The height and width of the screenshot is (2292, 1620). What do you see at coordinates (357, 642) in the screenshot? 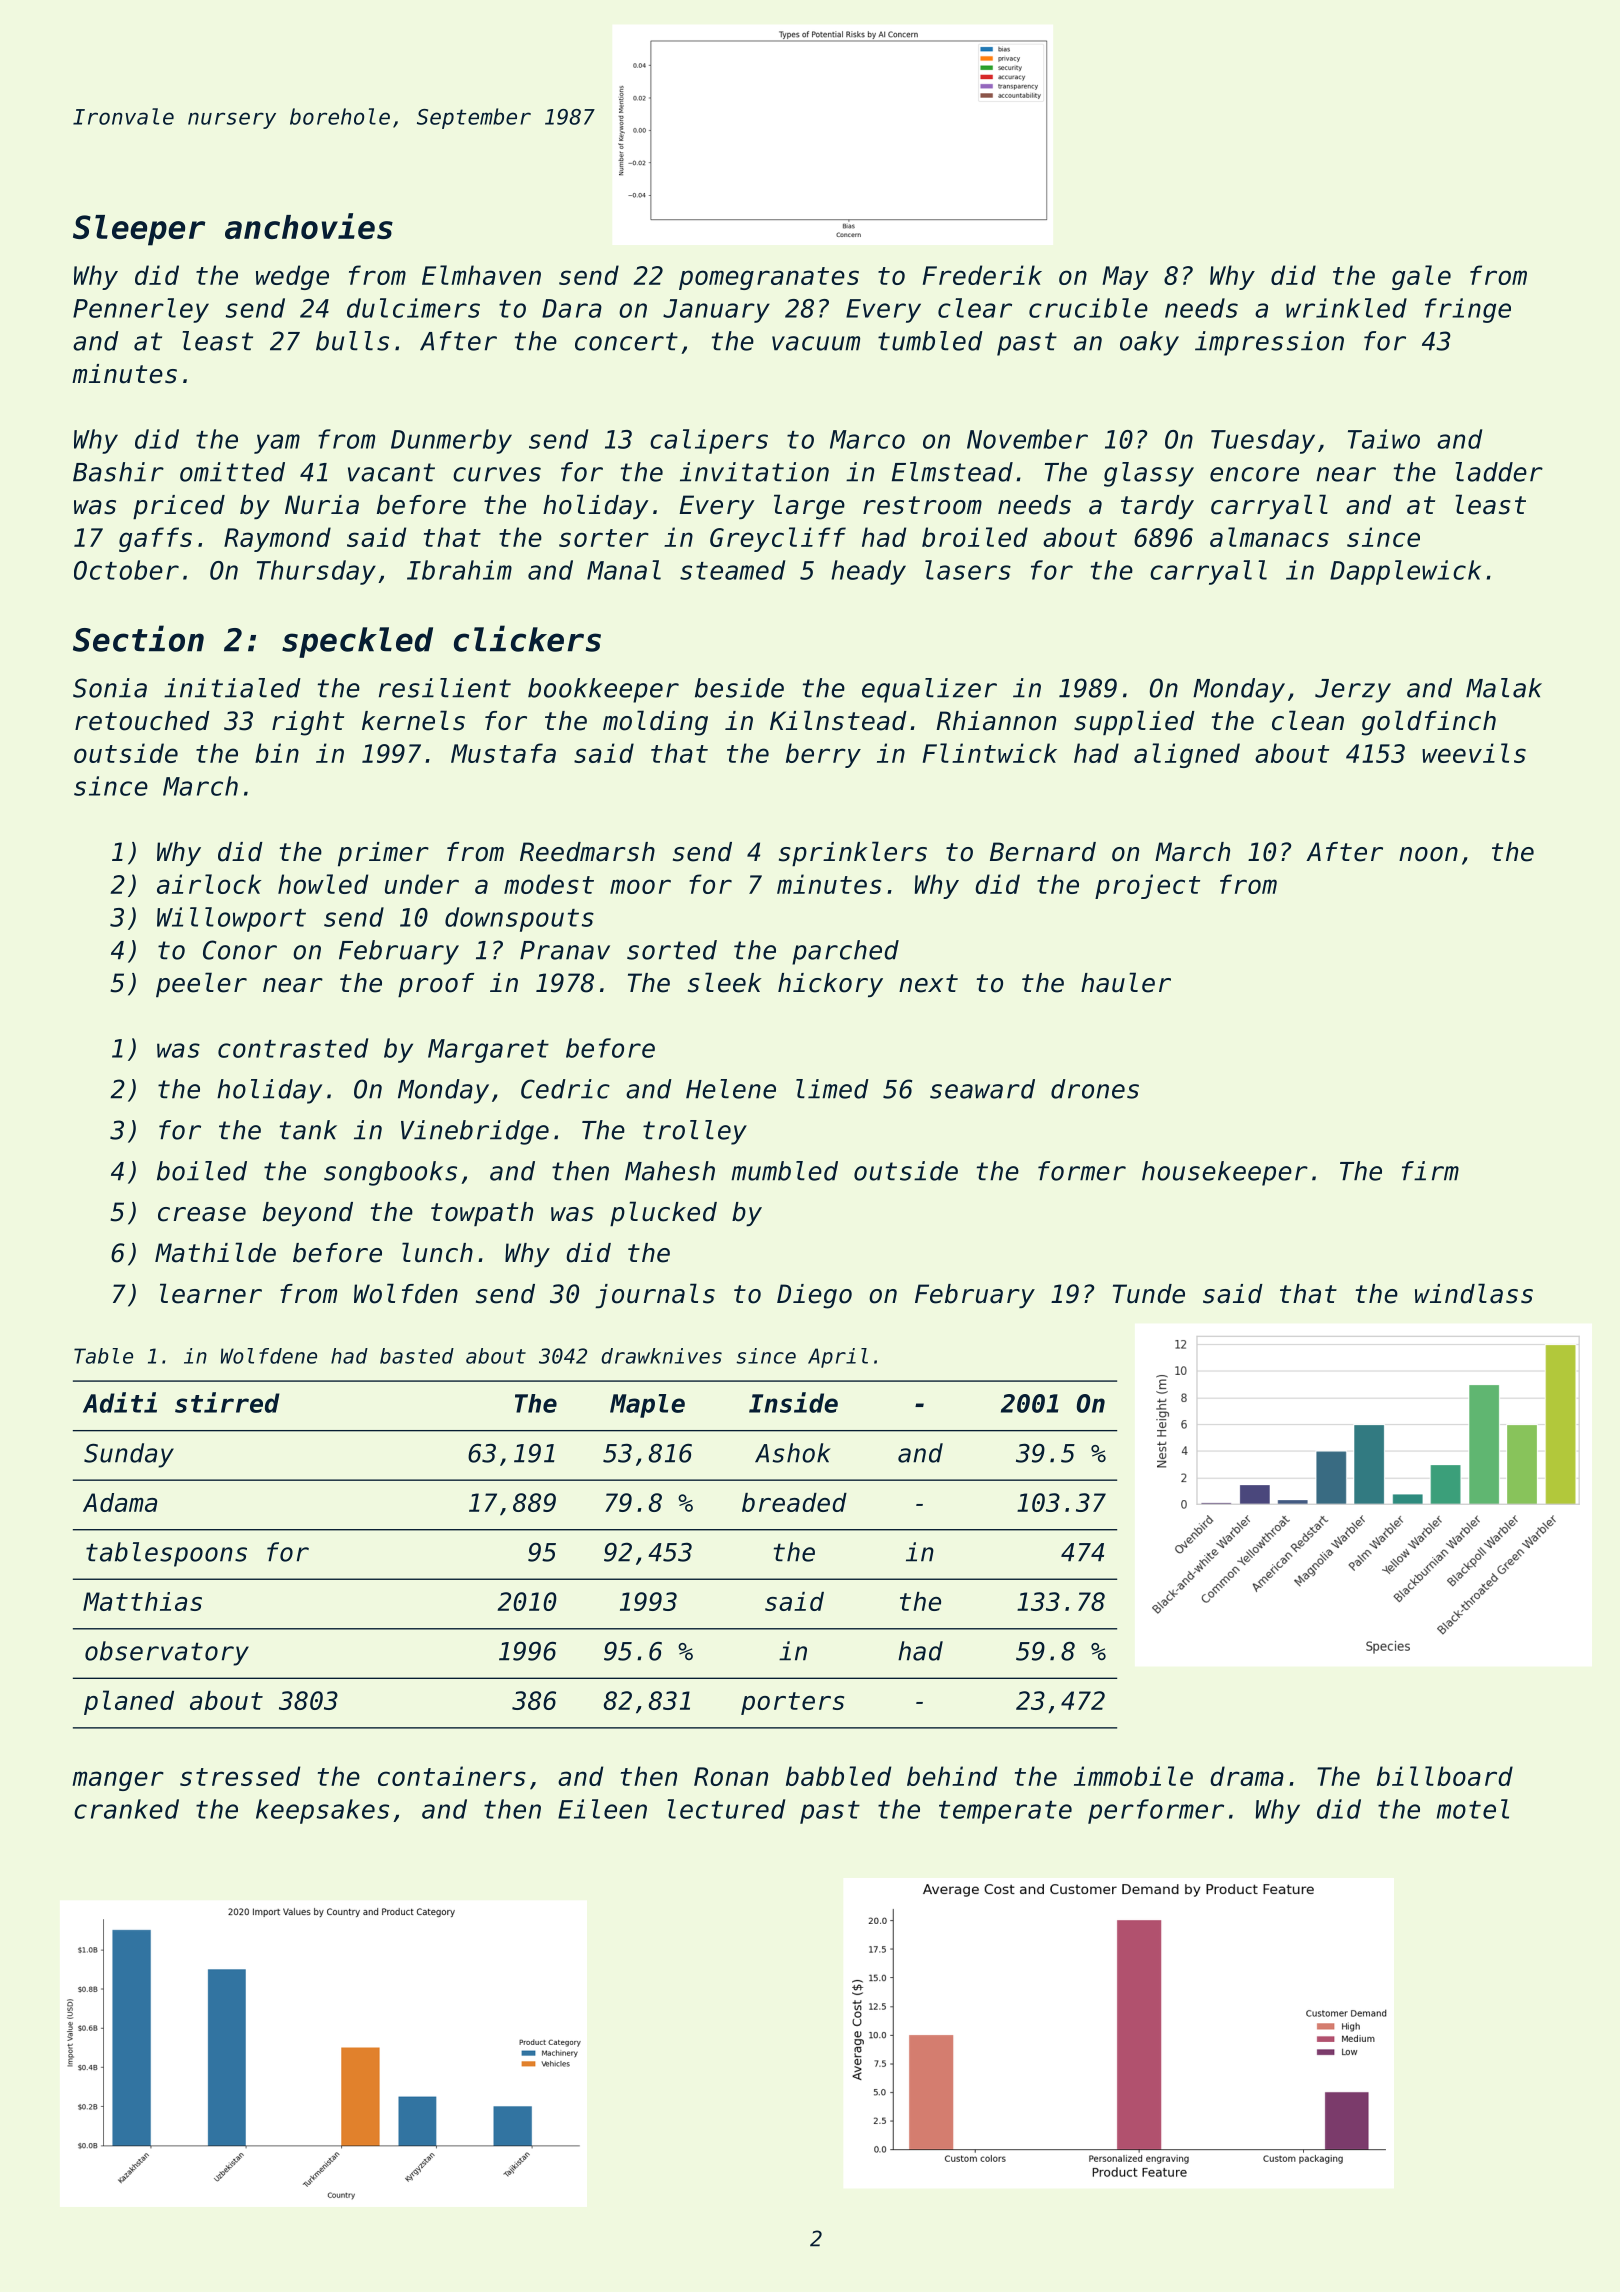
I see `speckled` at bounding box center [357, 642].
